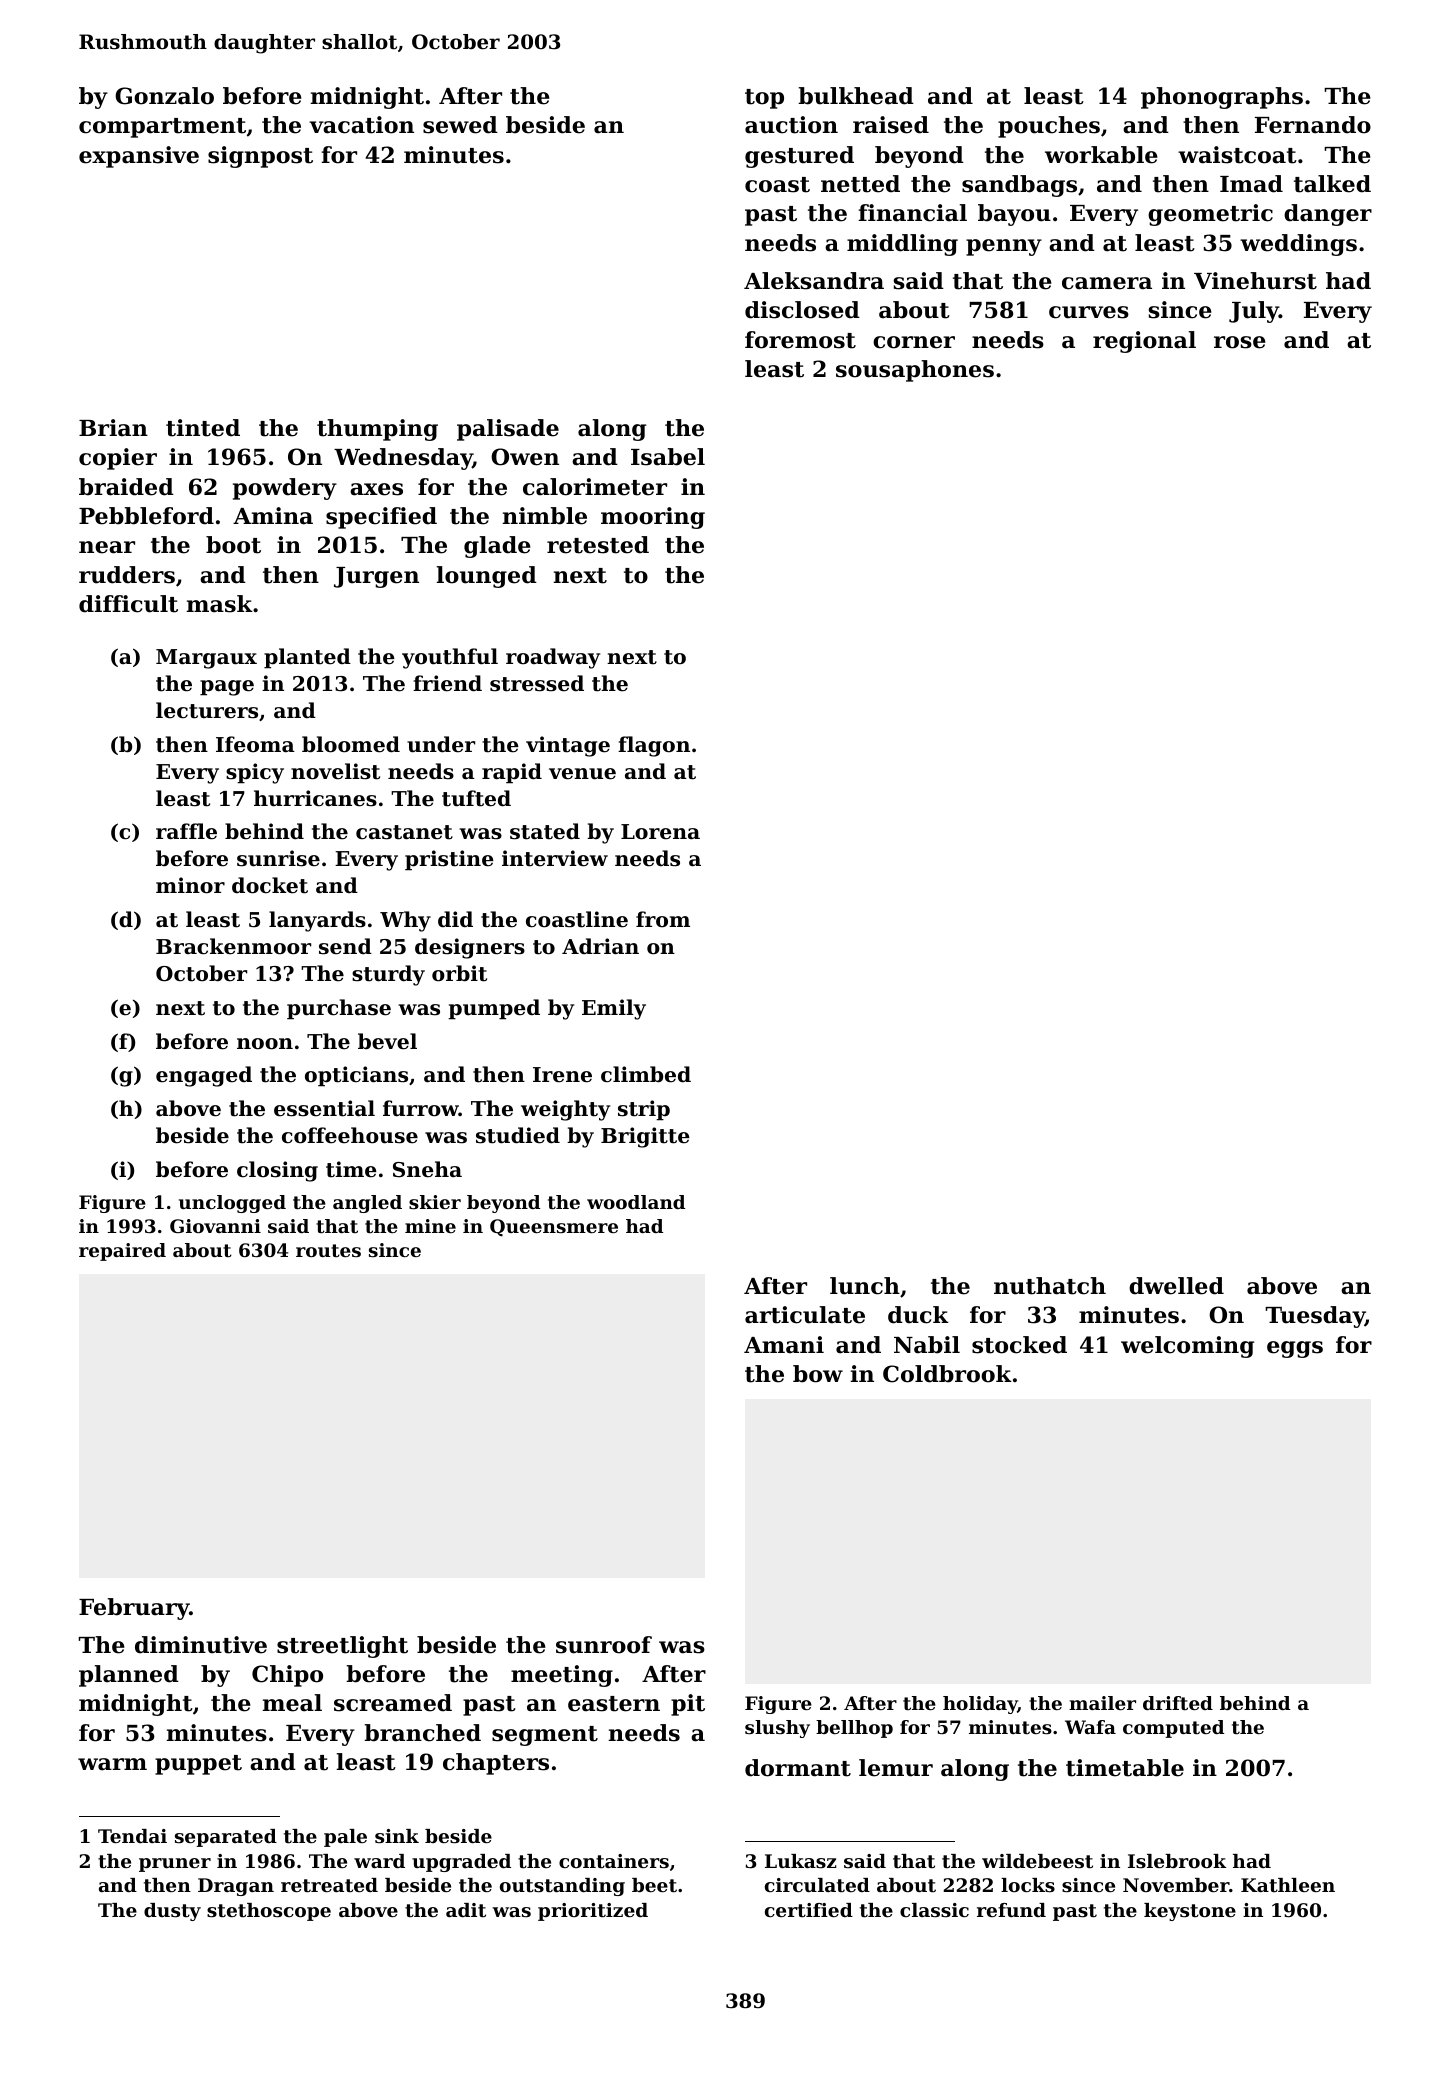  Describe the element at coordinates (292, 1703) in the document. I see `meal` at that location.
